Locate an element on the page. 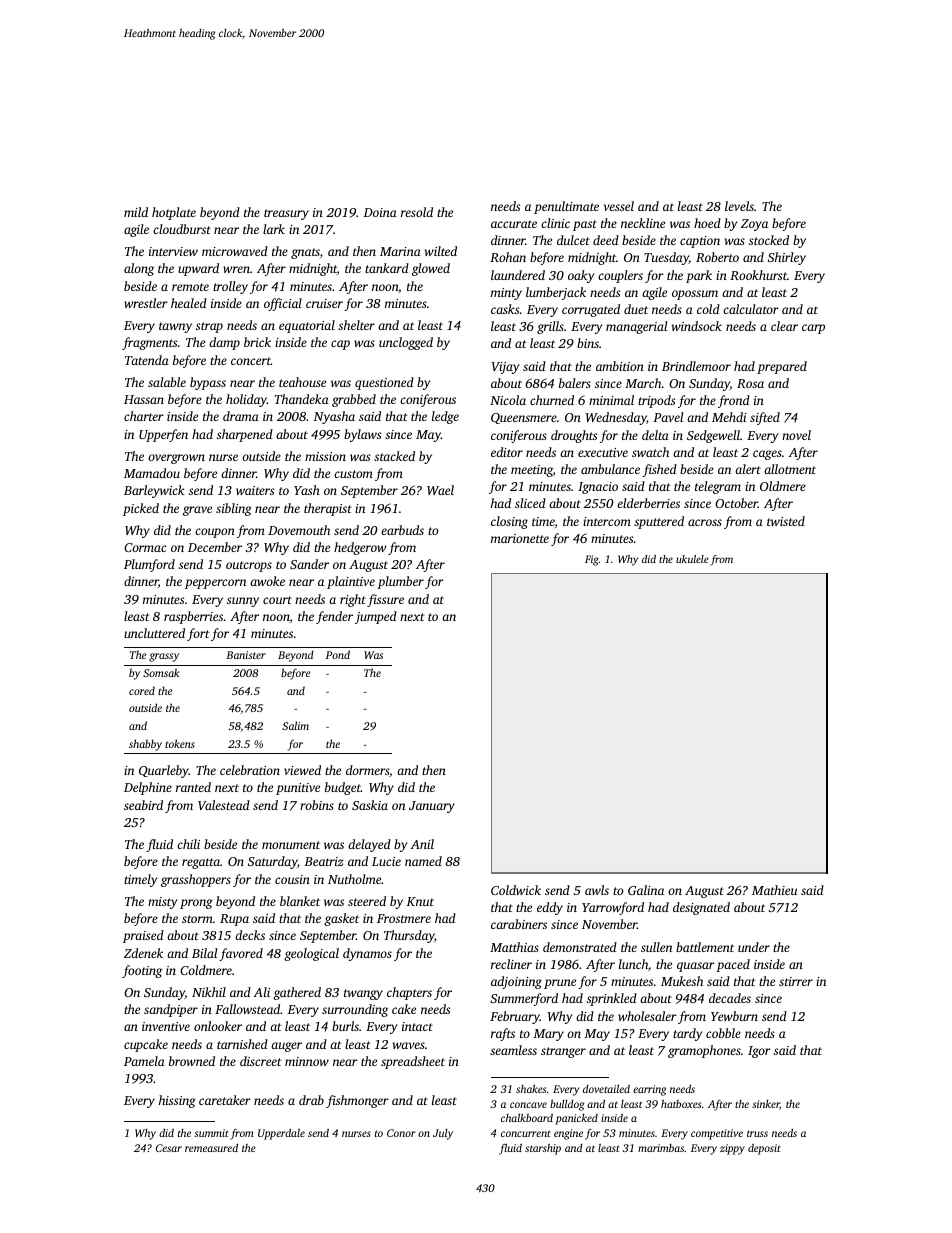 The image size is (952, 1233). wrestler is located at coordinates (146, 303).
